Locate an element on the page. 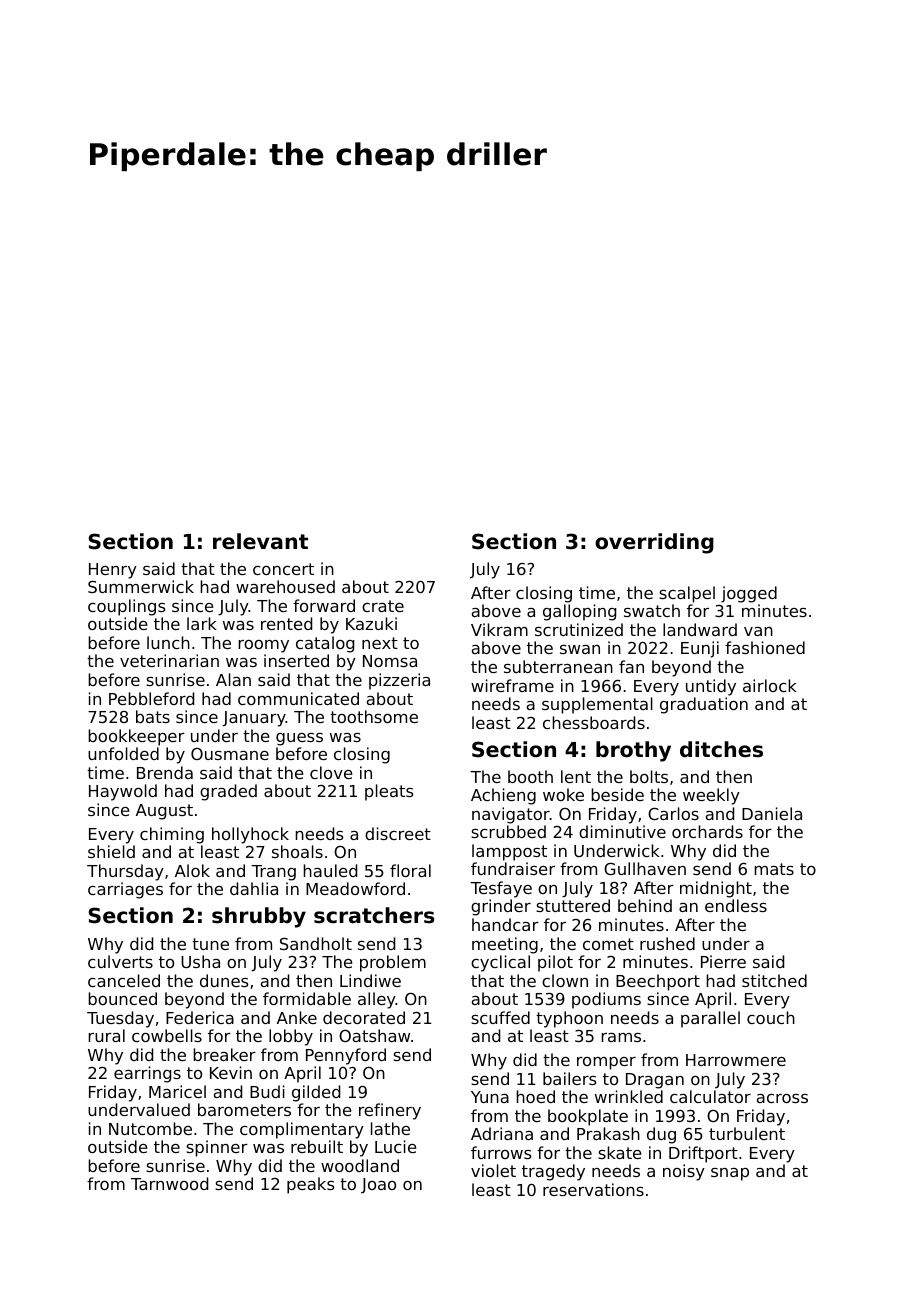 This document has height=1316, width=908. ditches is located at coordinates (721, 749).
